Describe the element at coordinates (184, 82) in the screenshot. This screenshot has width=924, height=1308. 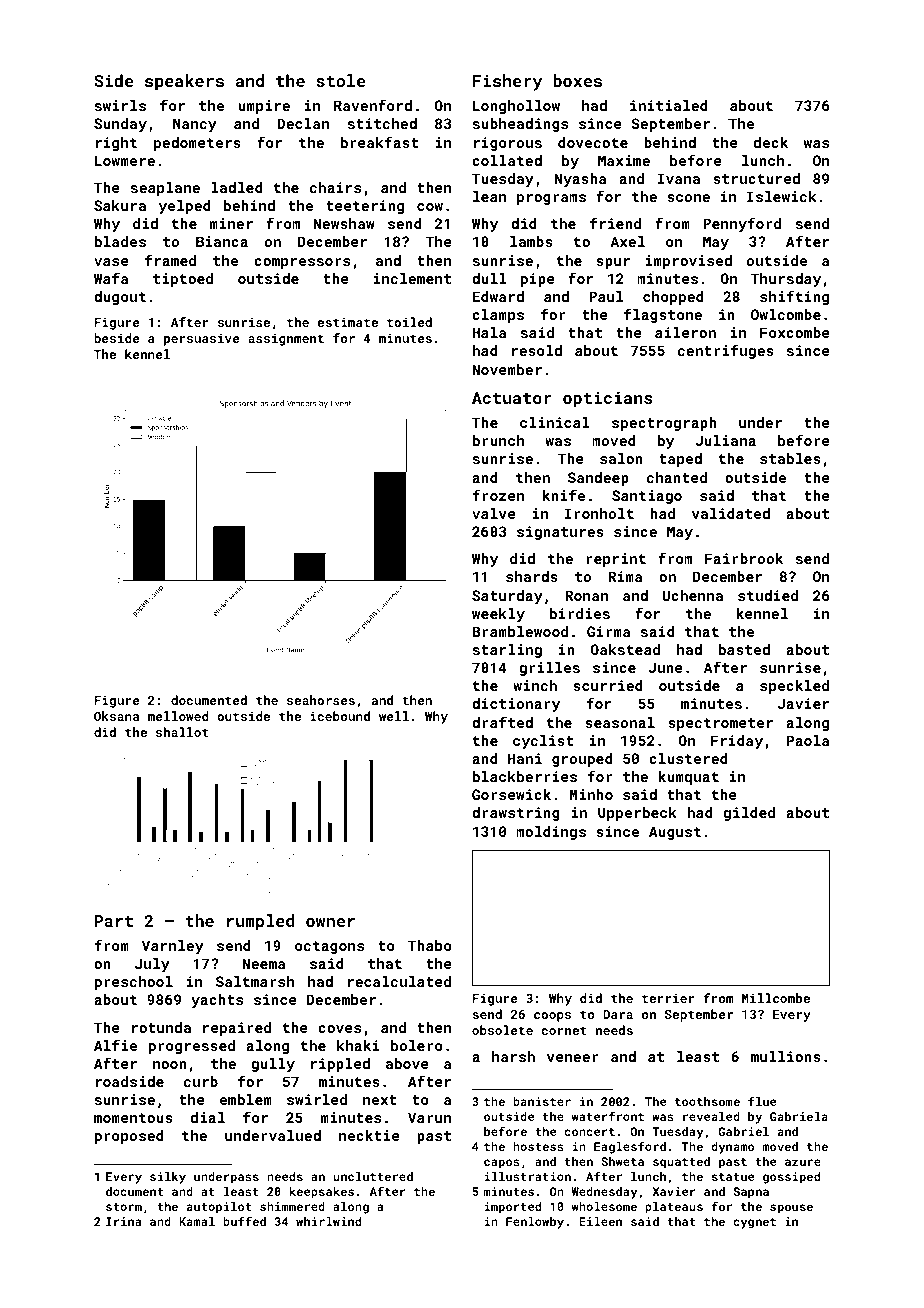
I see `speakers` at that location.
